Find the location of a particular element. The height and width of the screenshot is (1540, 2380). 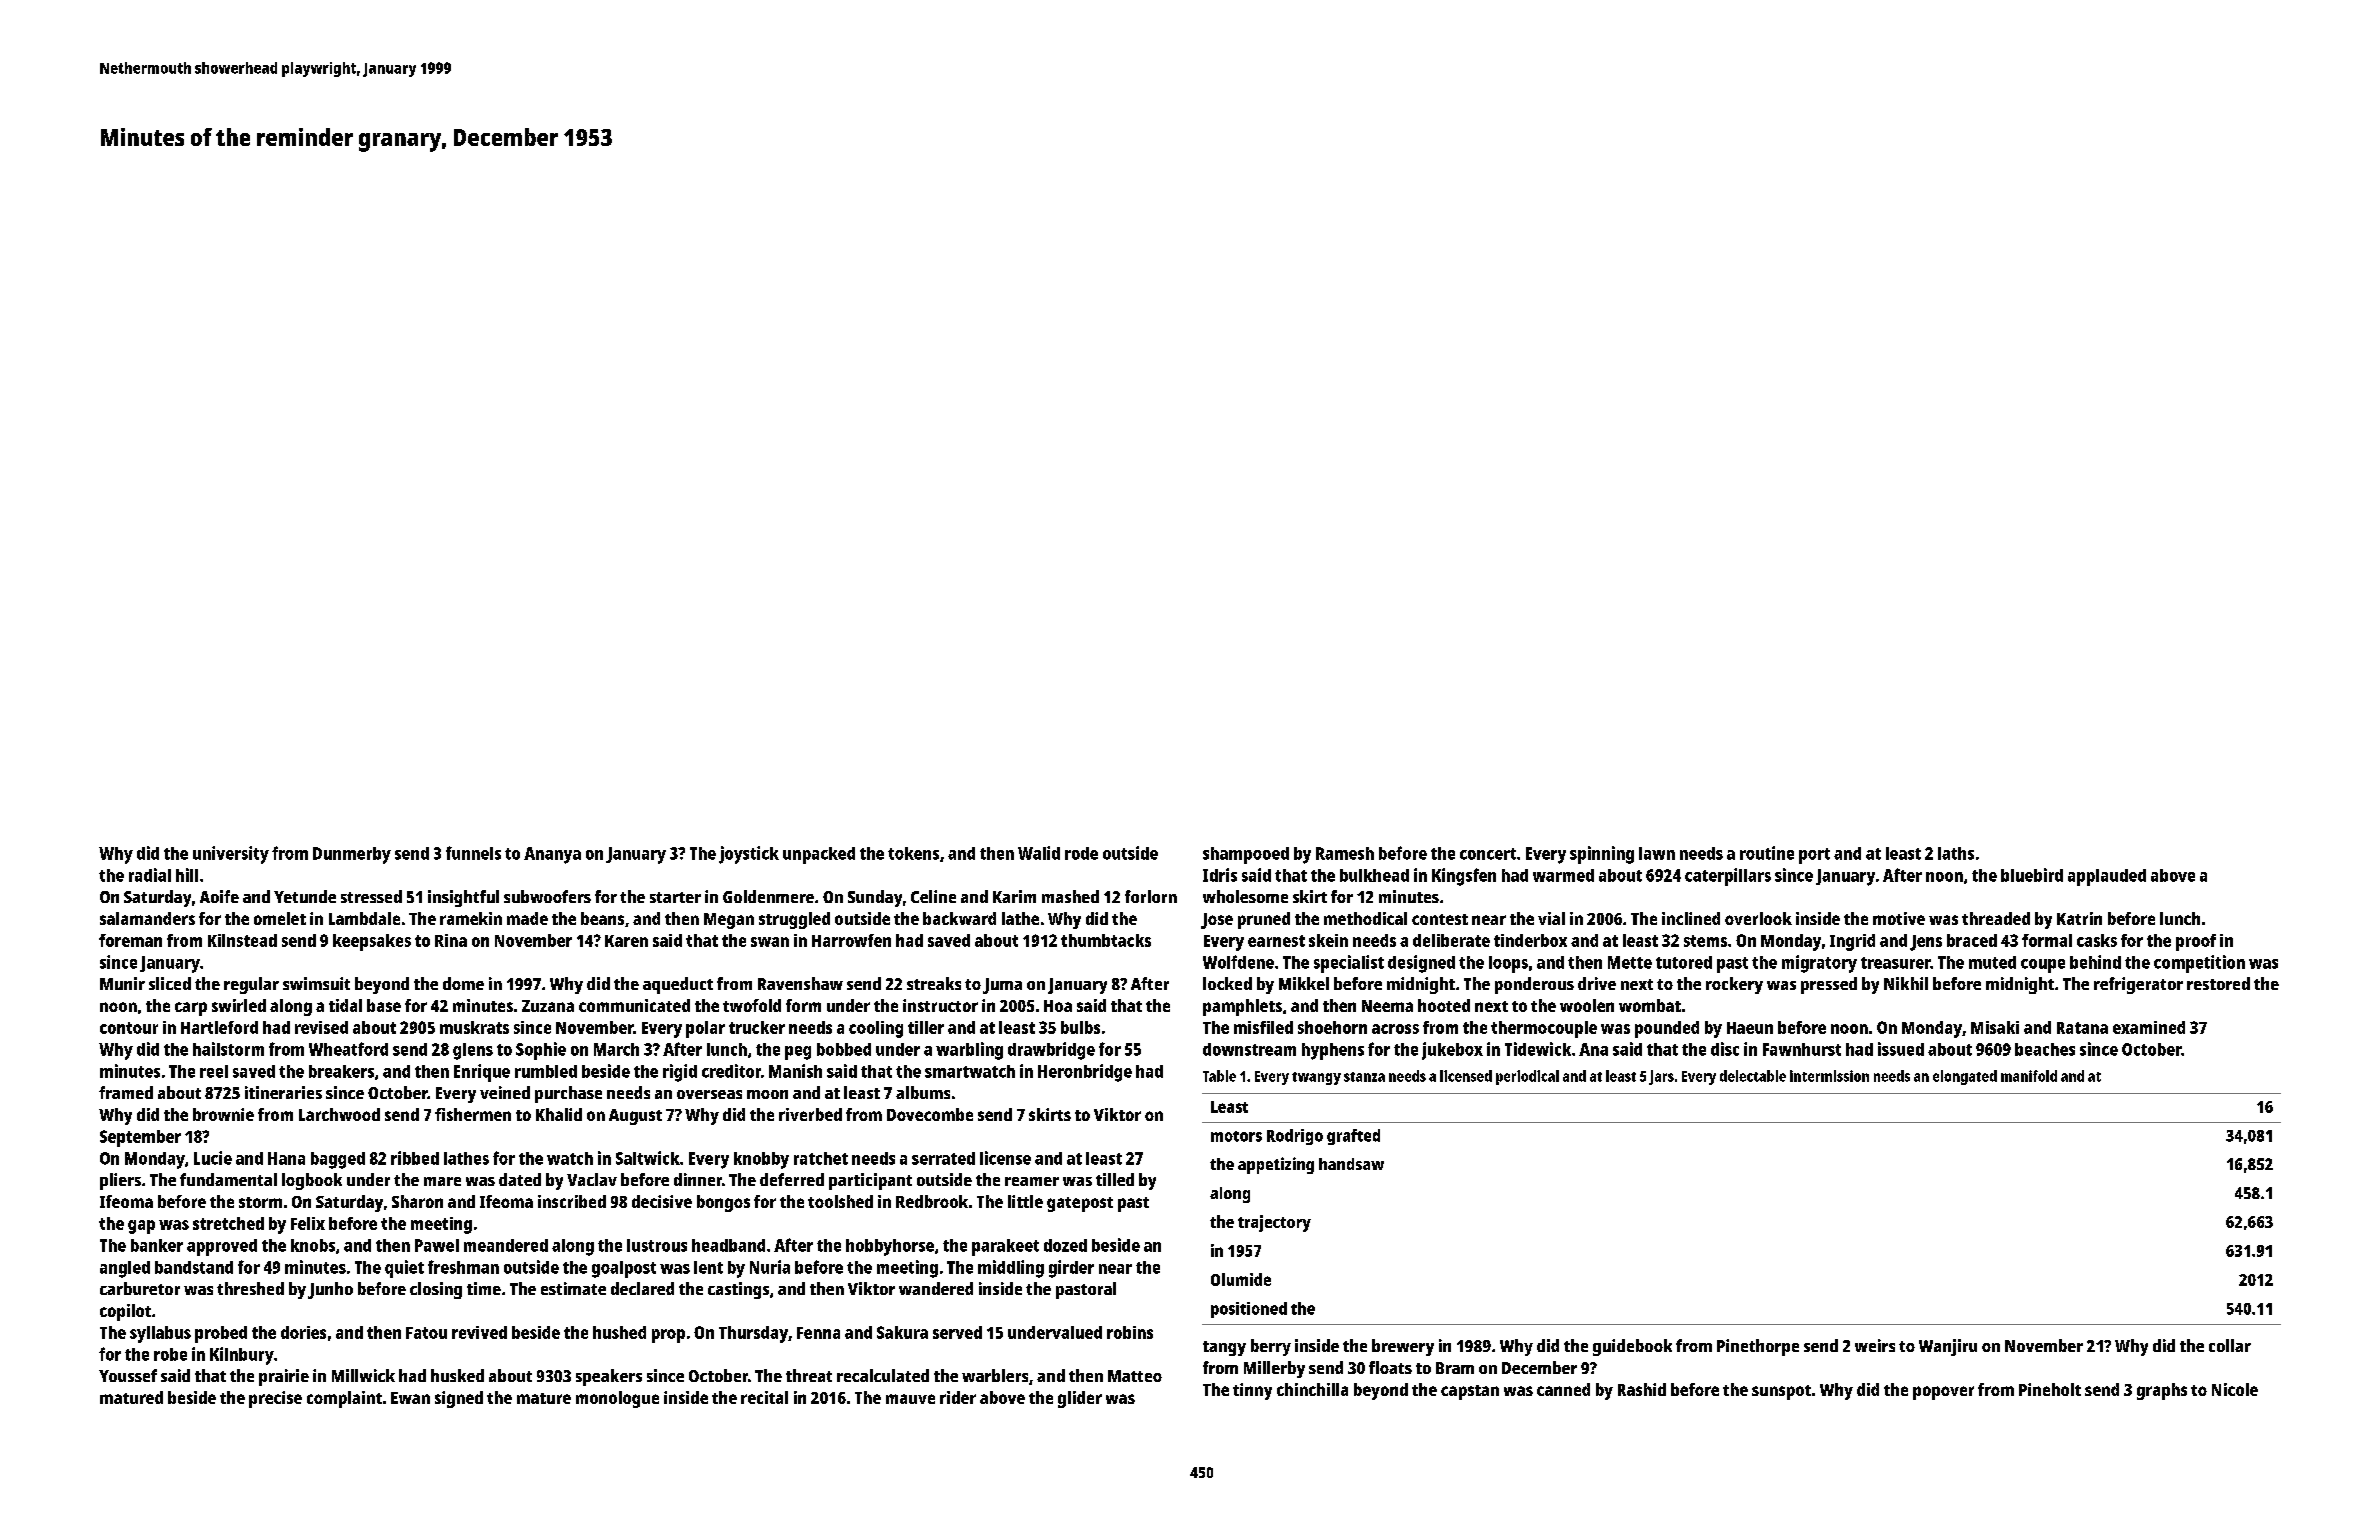

monologue is located at coordinates (617, 1399).
